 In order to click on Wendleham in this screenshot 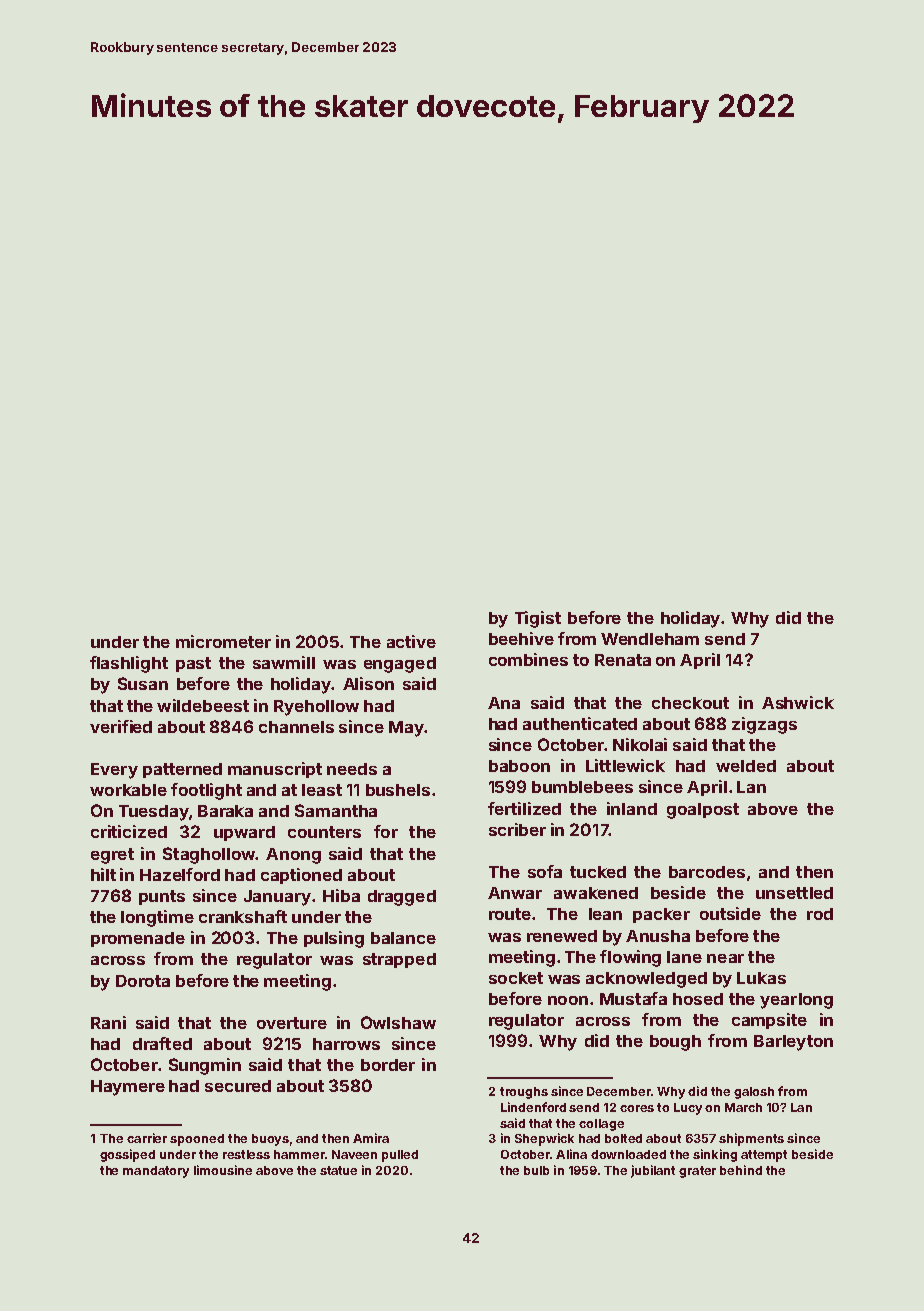, I will do `click(650, 639)`.
